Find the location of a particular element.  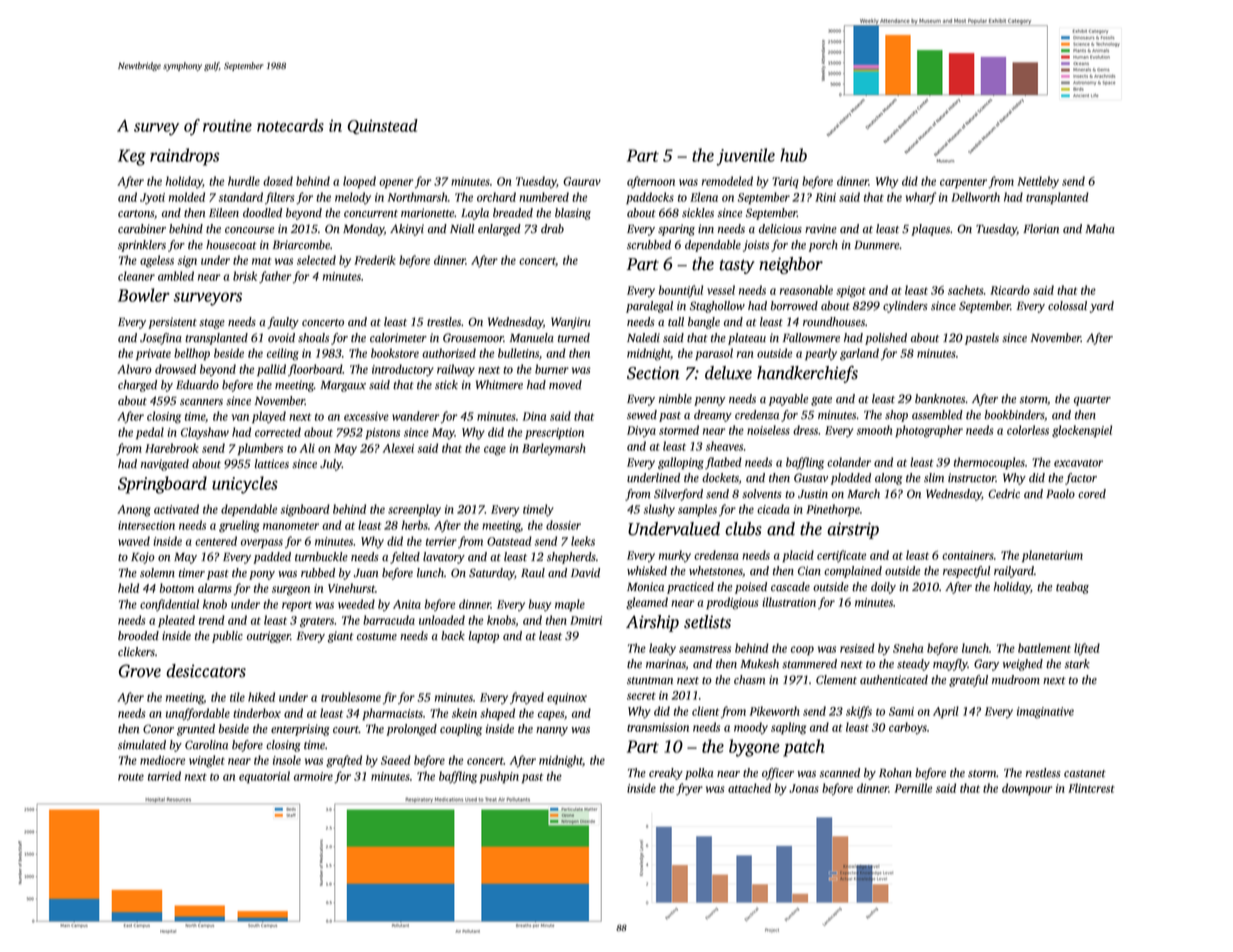

photographer is located at coordinates (929, 431).
